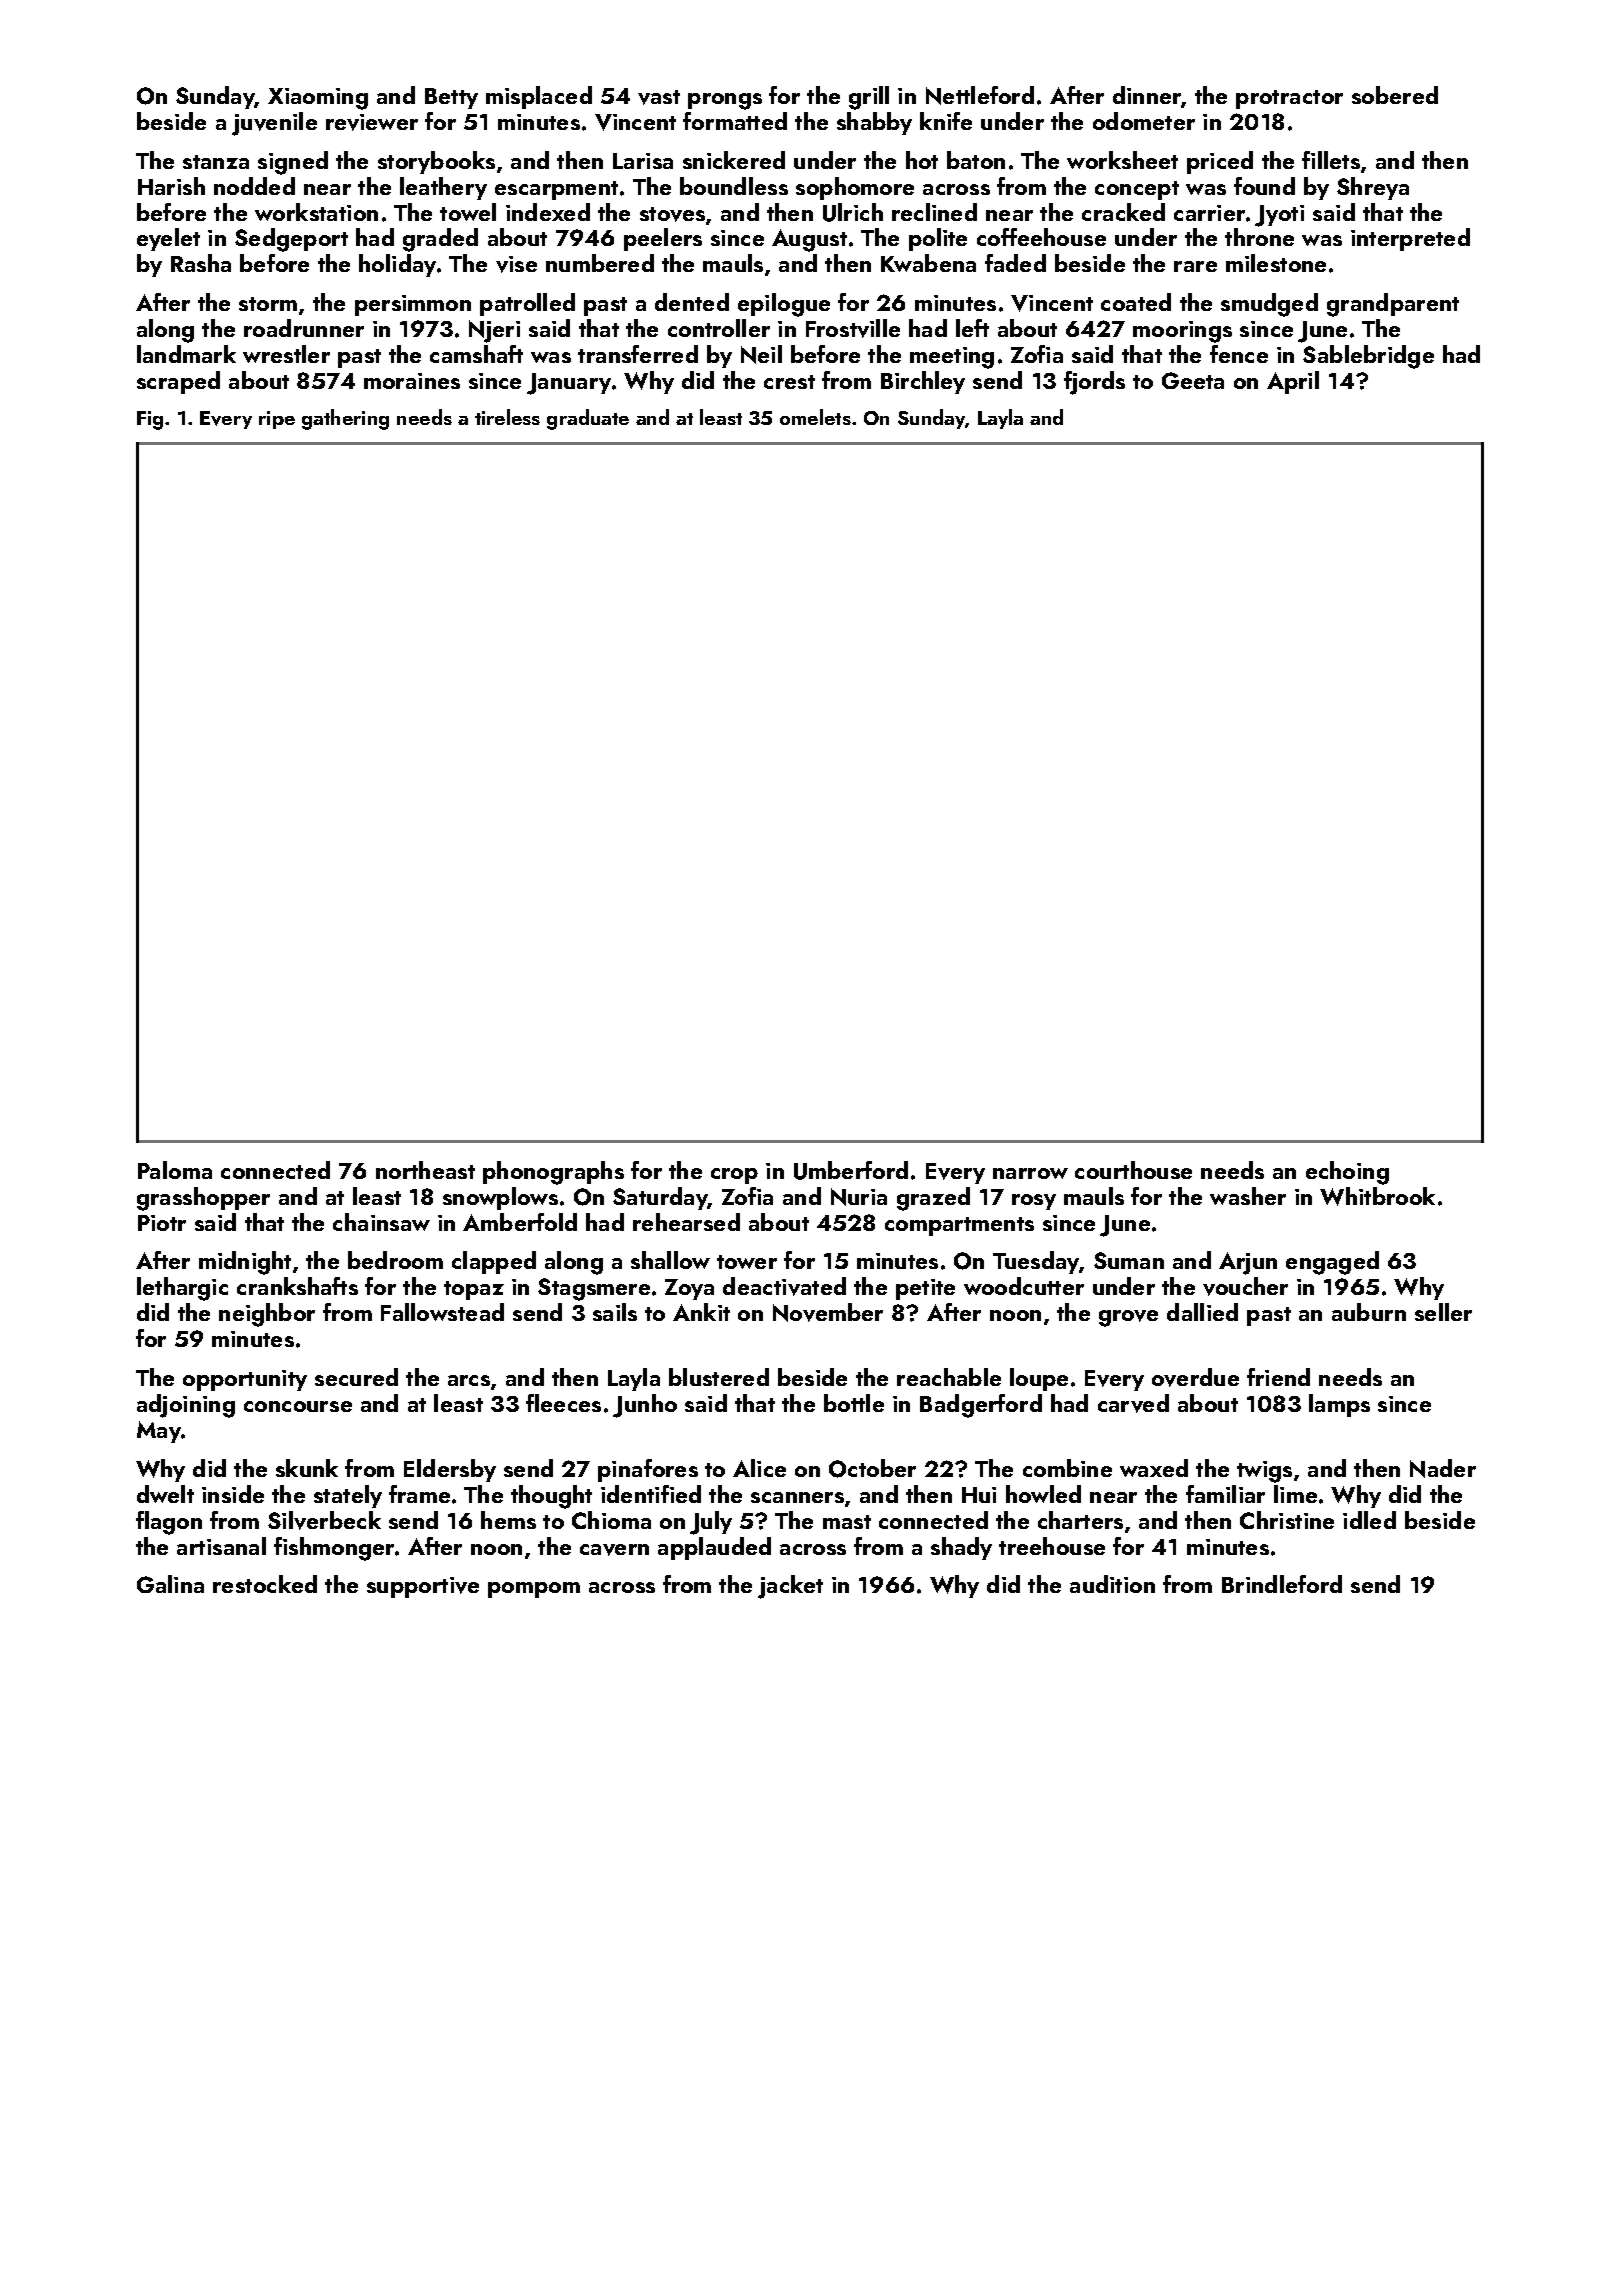  I want to click on ripe, so click(277, 420).
